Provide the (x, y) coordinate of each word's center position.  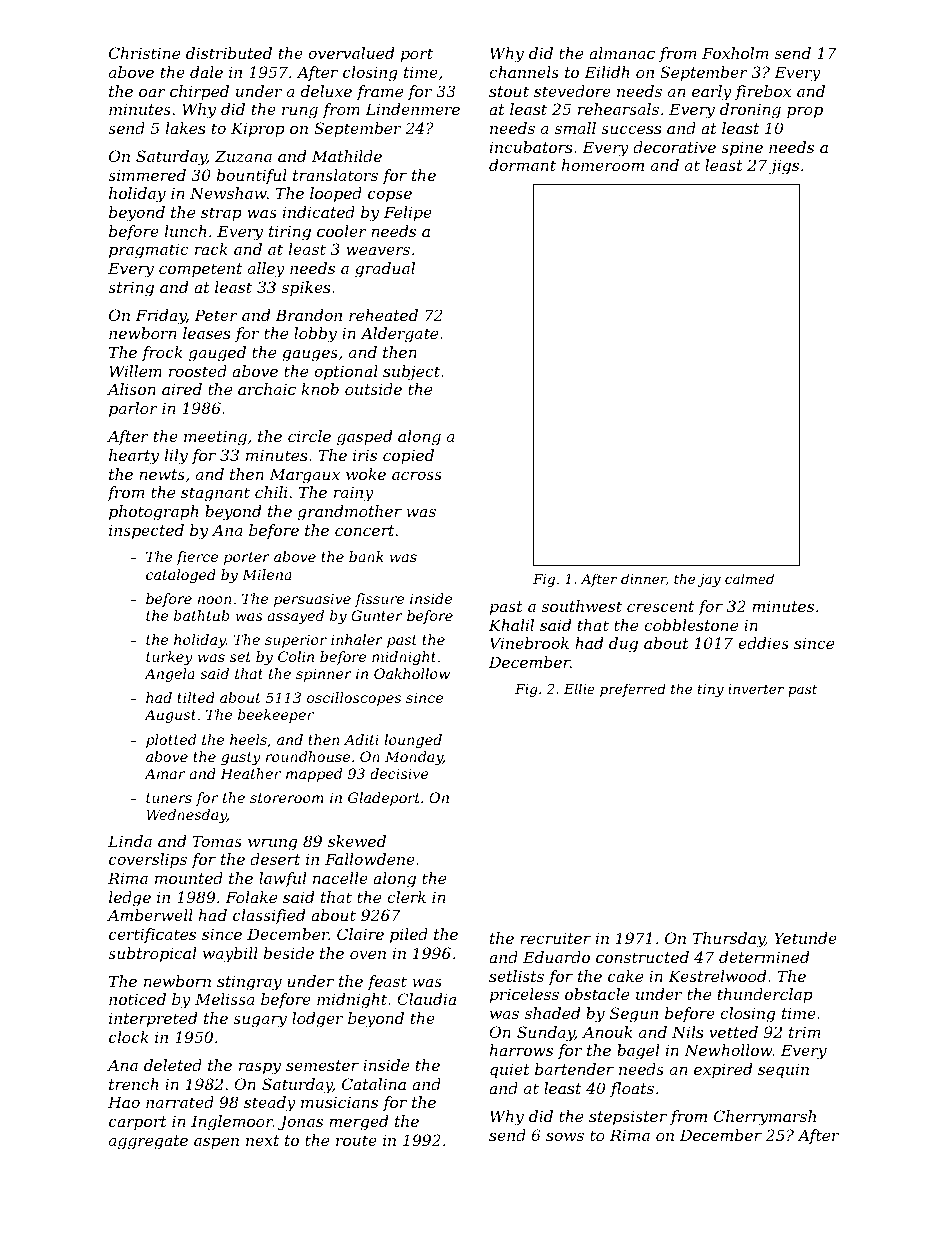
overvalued (351, 53)
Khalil (511, 625)
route (356, 1140)
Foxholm (735, 53)
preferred (633, 690)
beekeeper (276, 716)
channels (524, 72)
